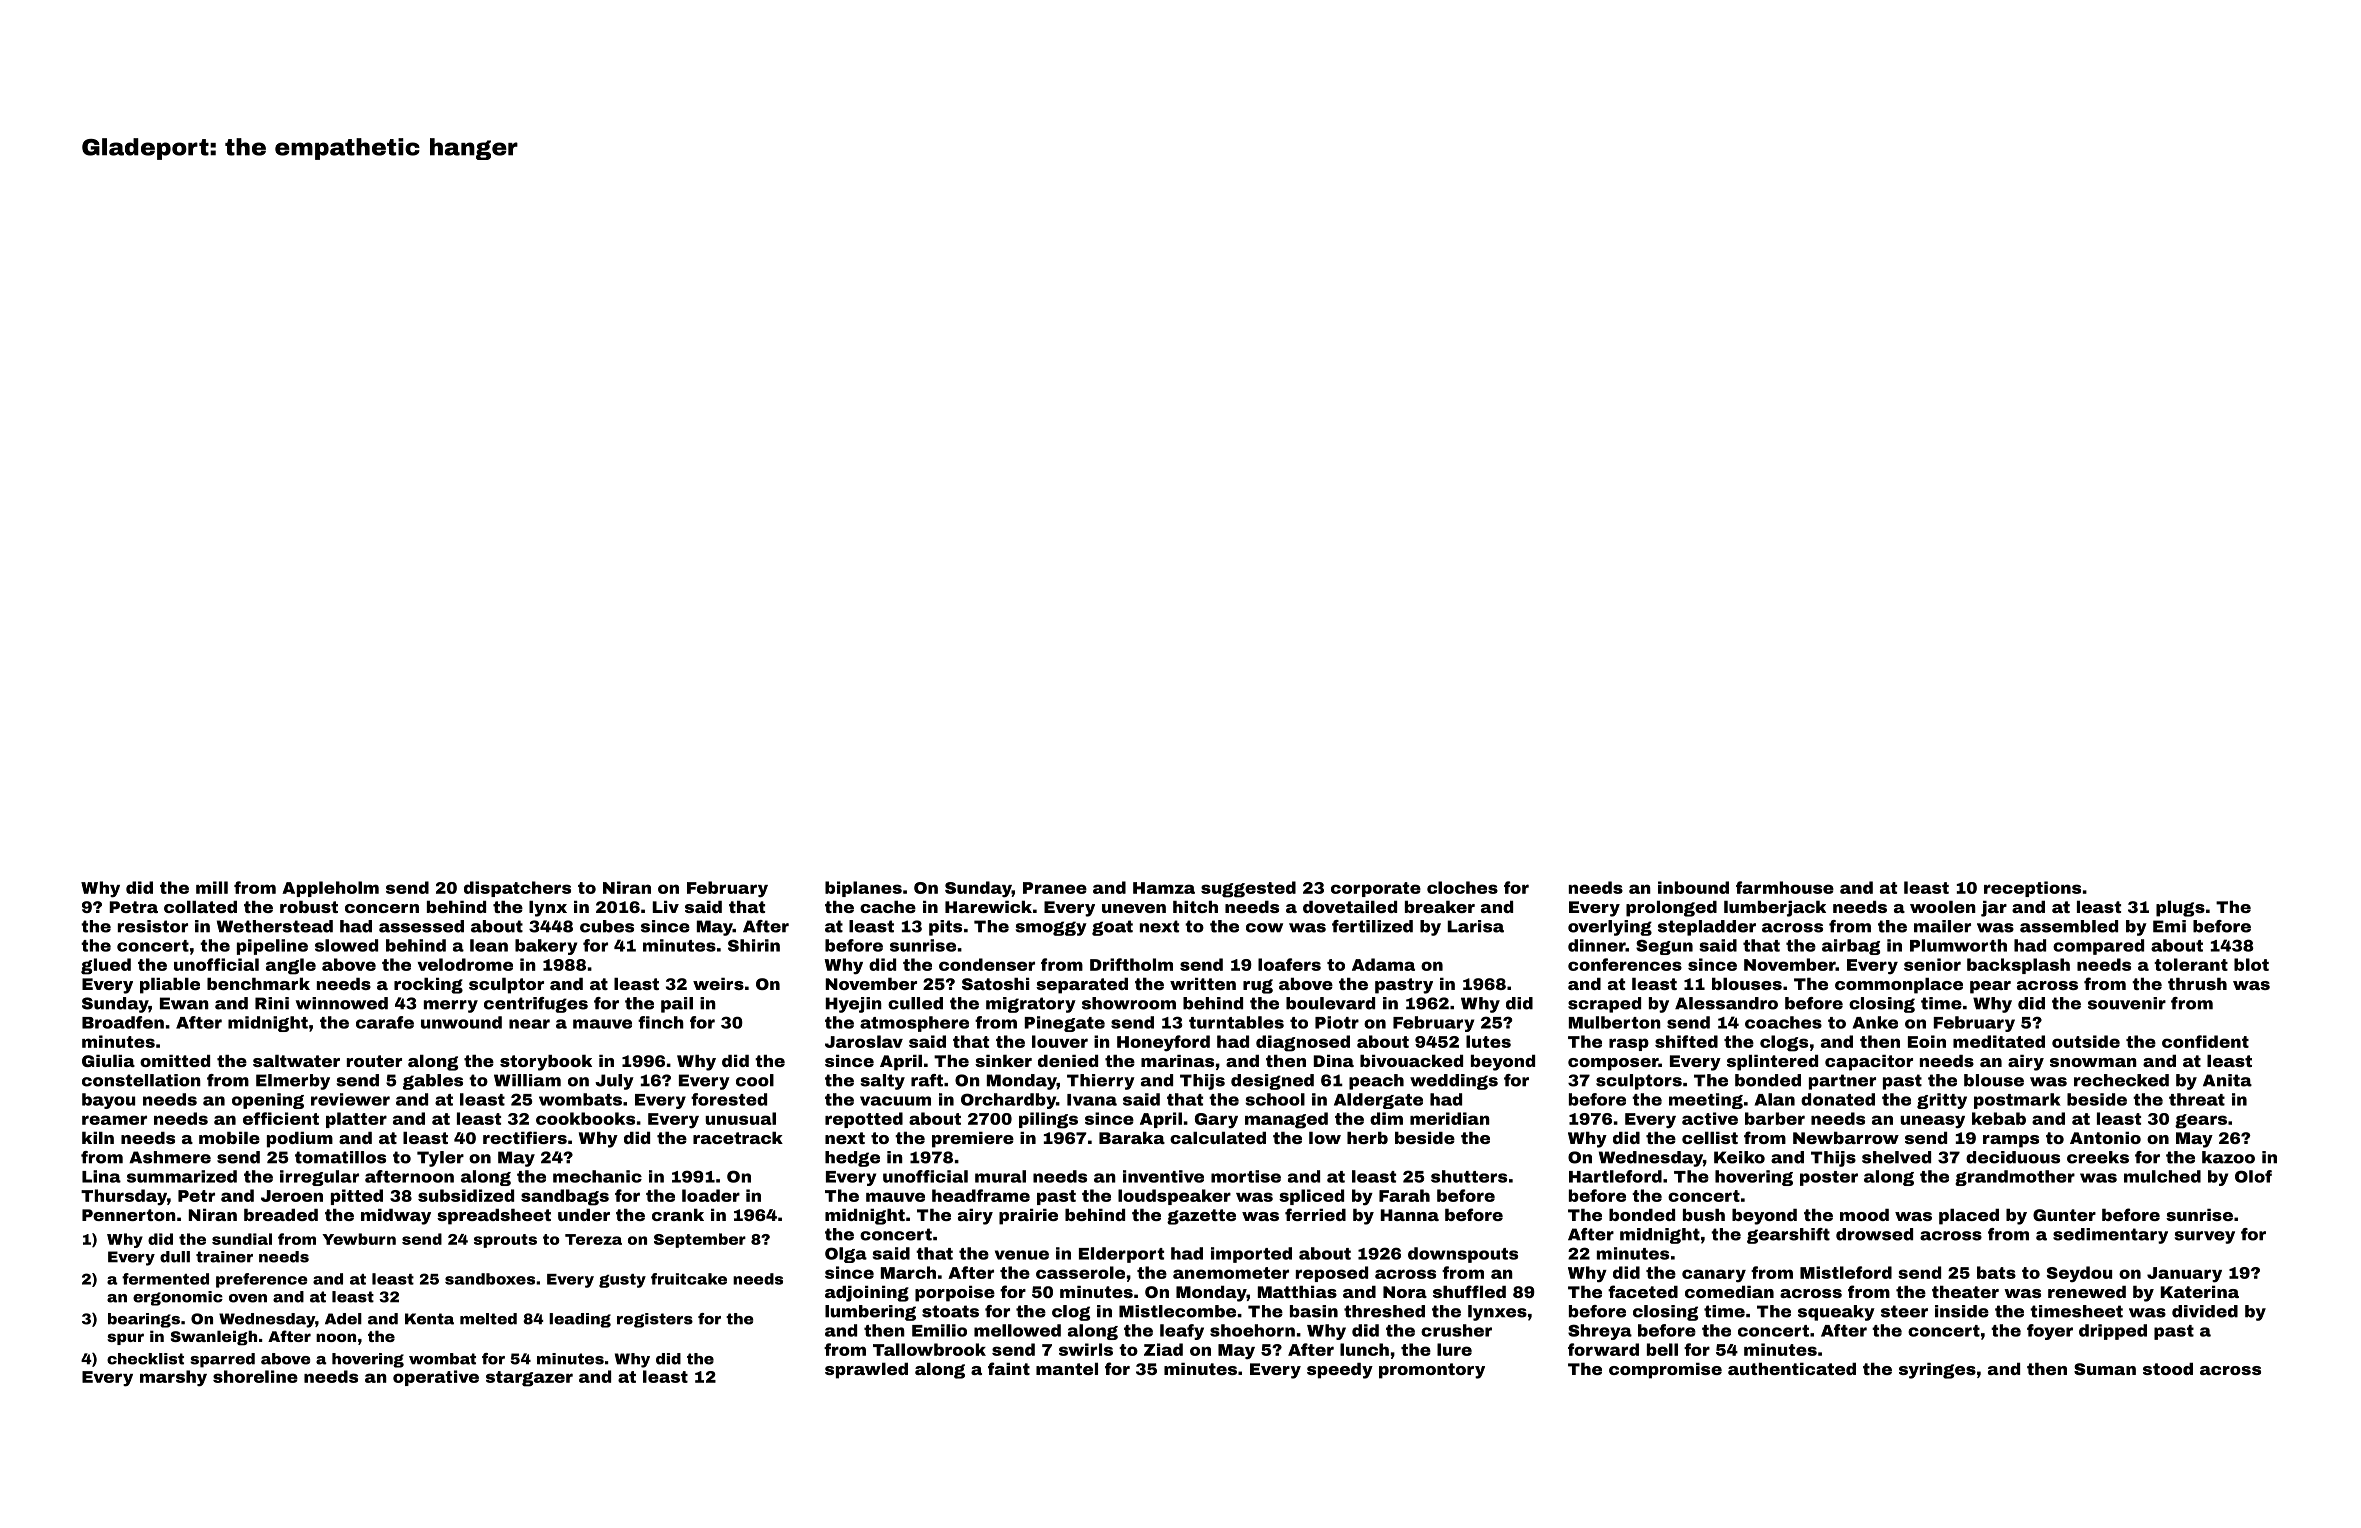 The height and width of the screenshot is (1528, 2361). What do you see at coordinates (440, 1159) in the screenshot?
I see `Tyler` at bounding box center [440, 1159].
